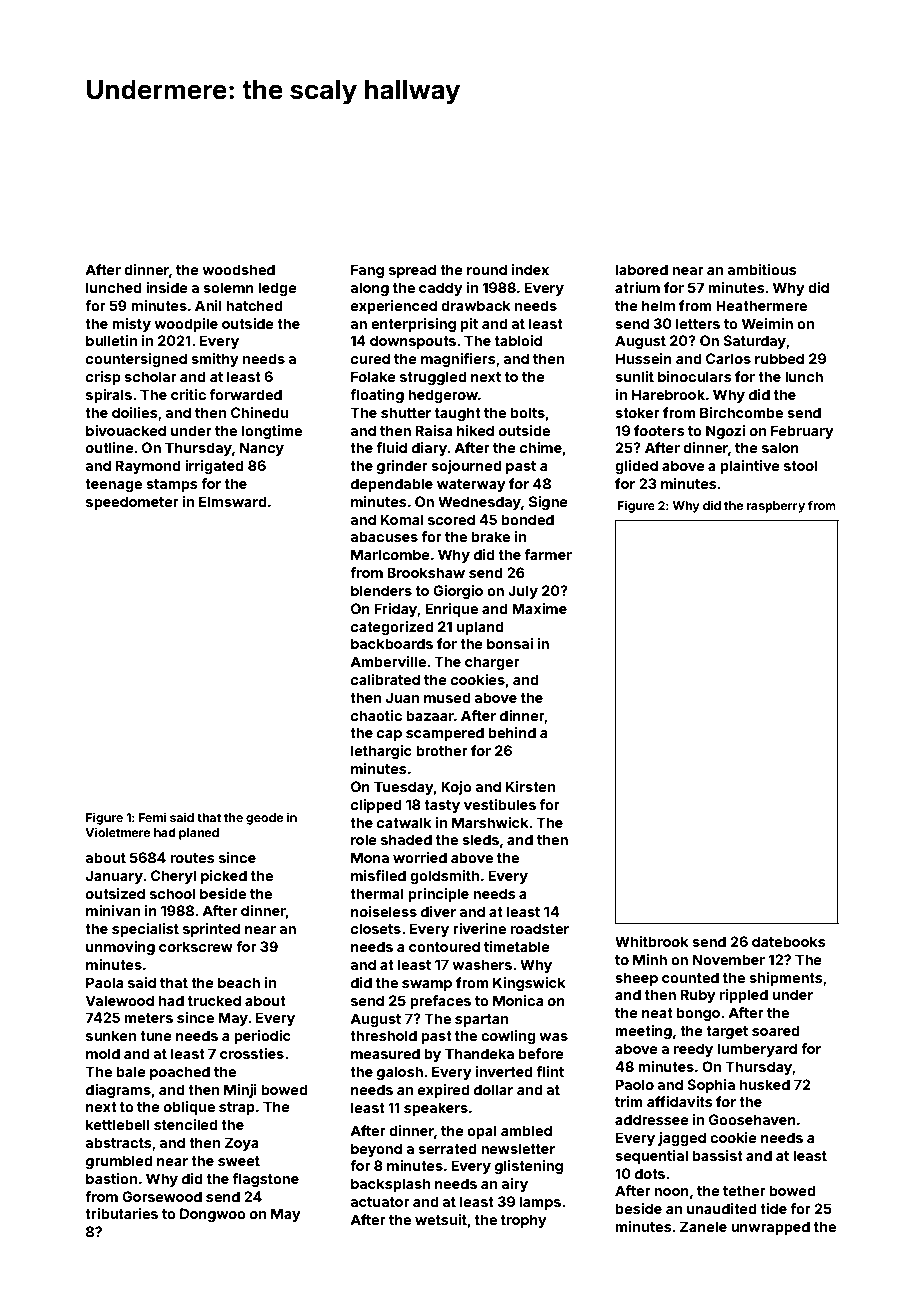 This image has width=924, height=1308. What do you see at coordinates (539, 608) in the image?
I see `Maxime` at bounding box center [539, 608].
